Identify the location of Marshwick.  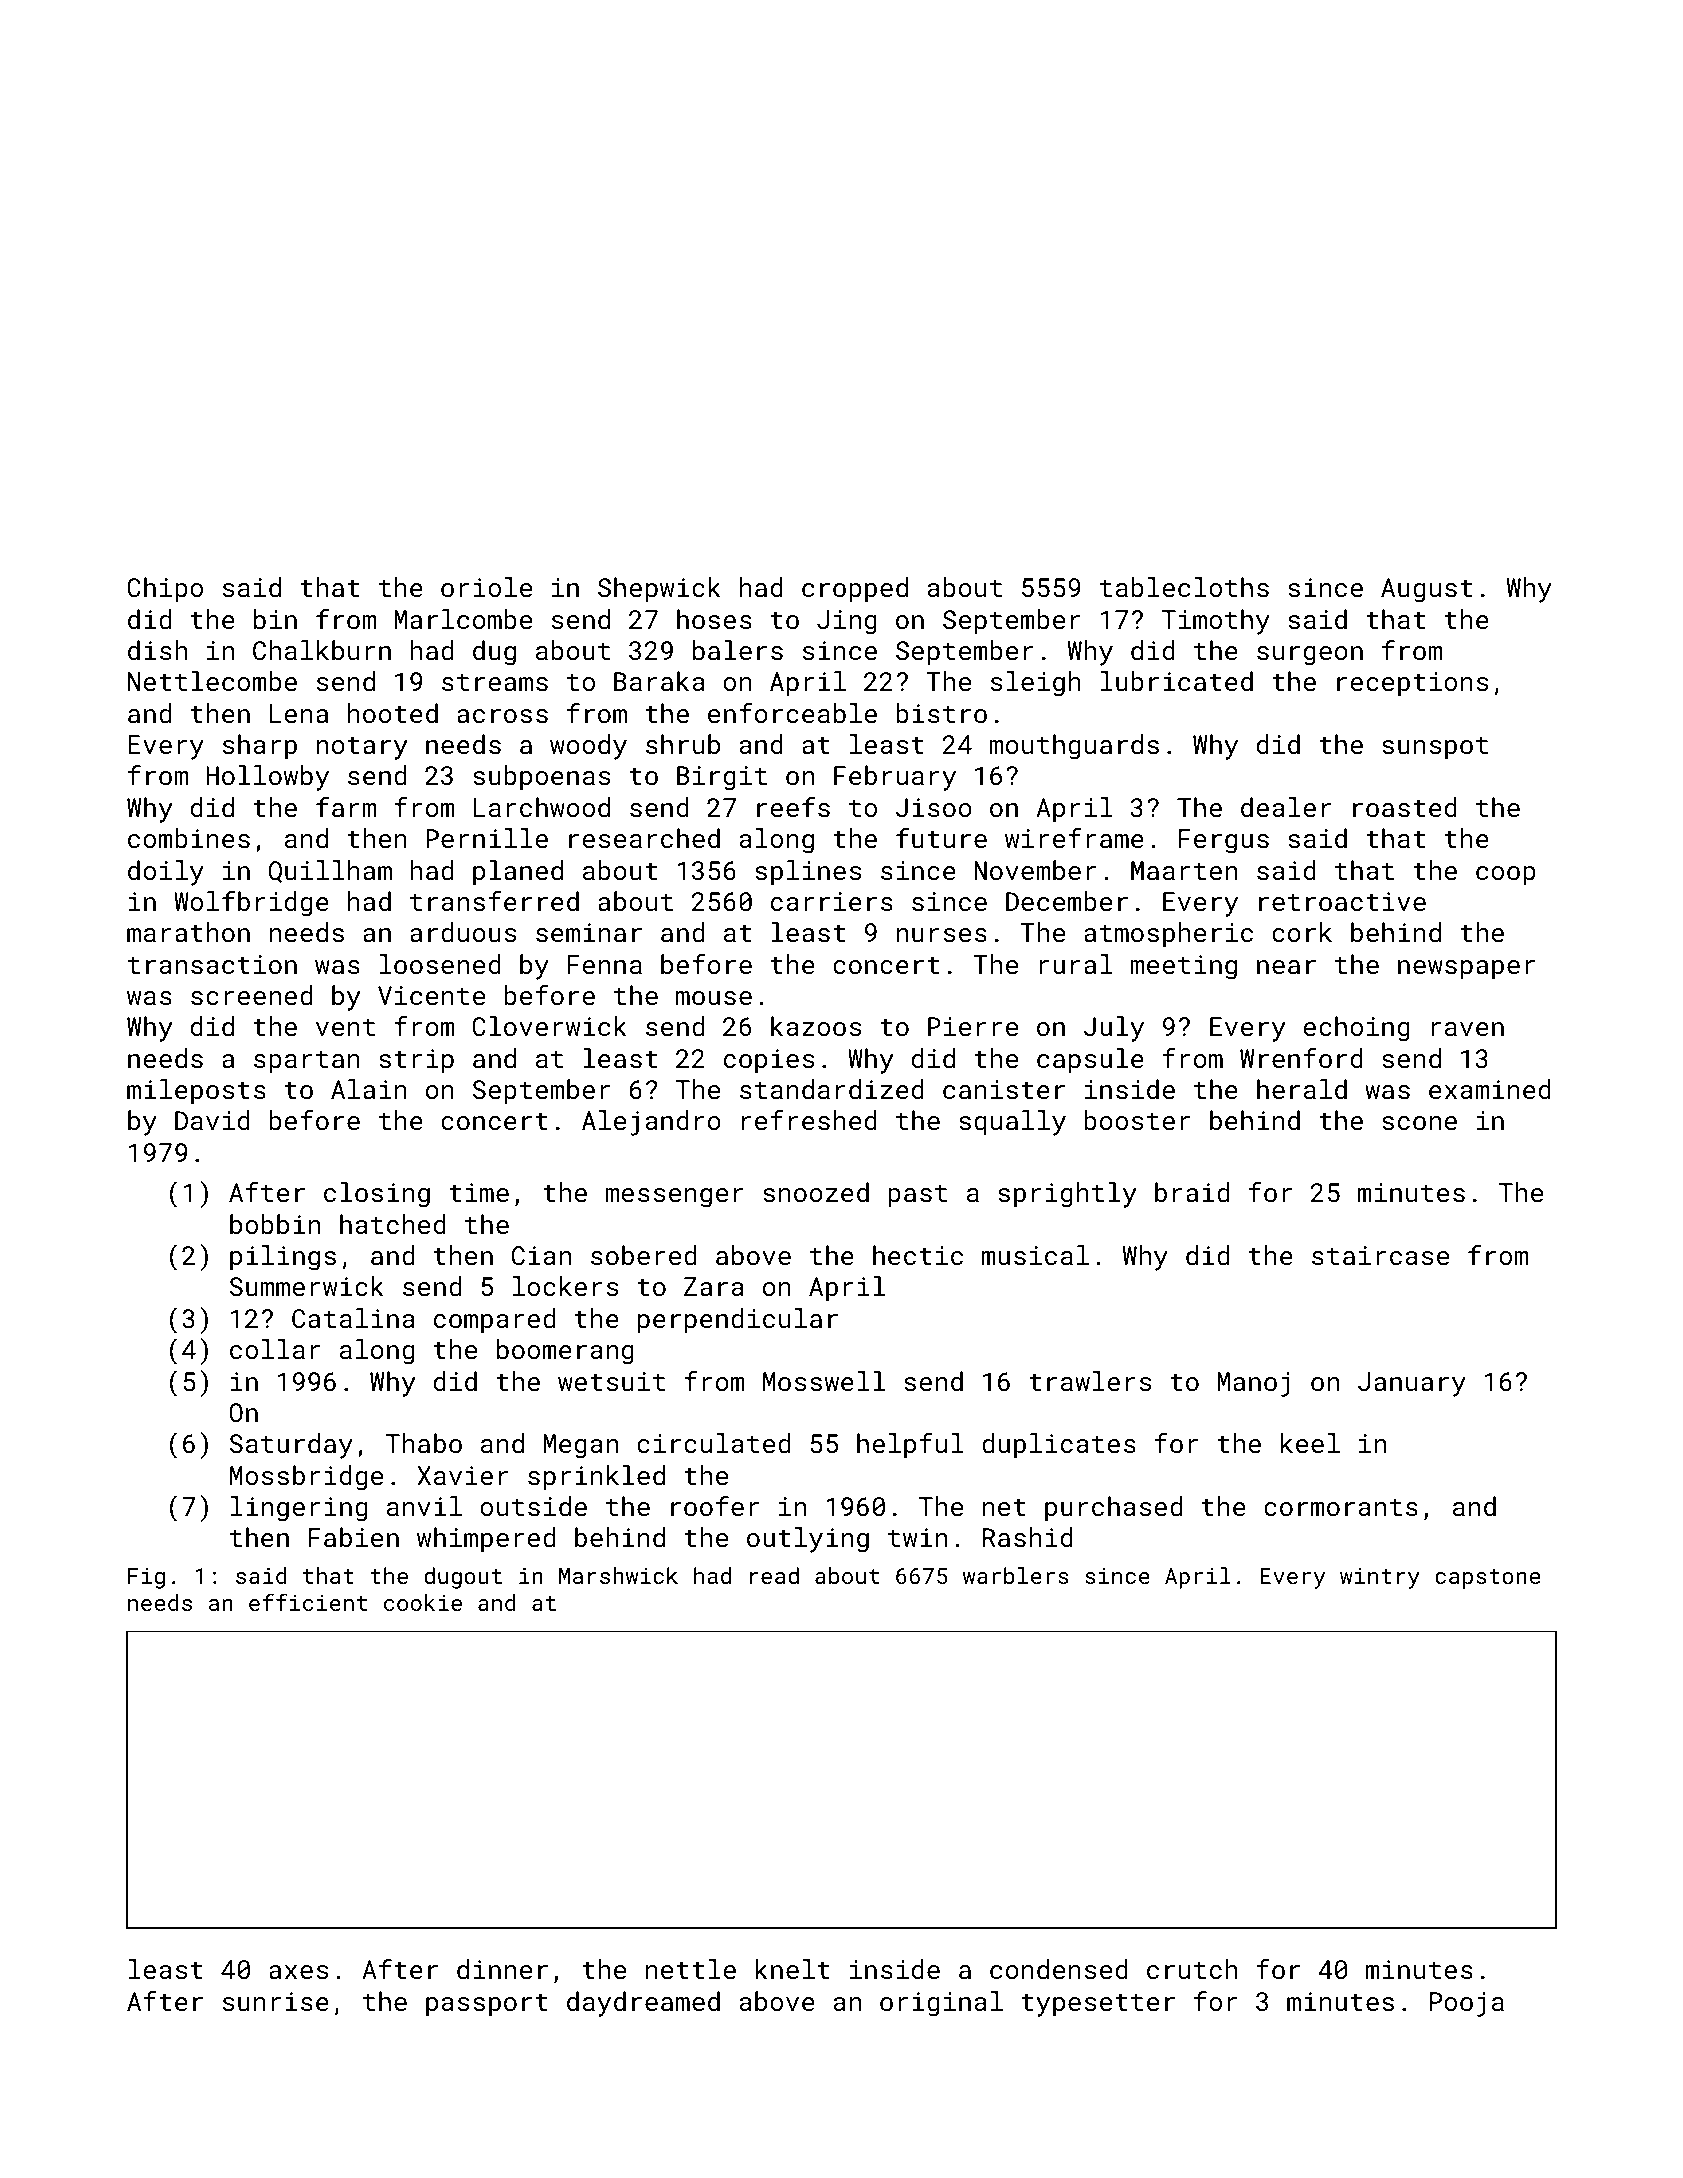
(618, 1575).
